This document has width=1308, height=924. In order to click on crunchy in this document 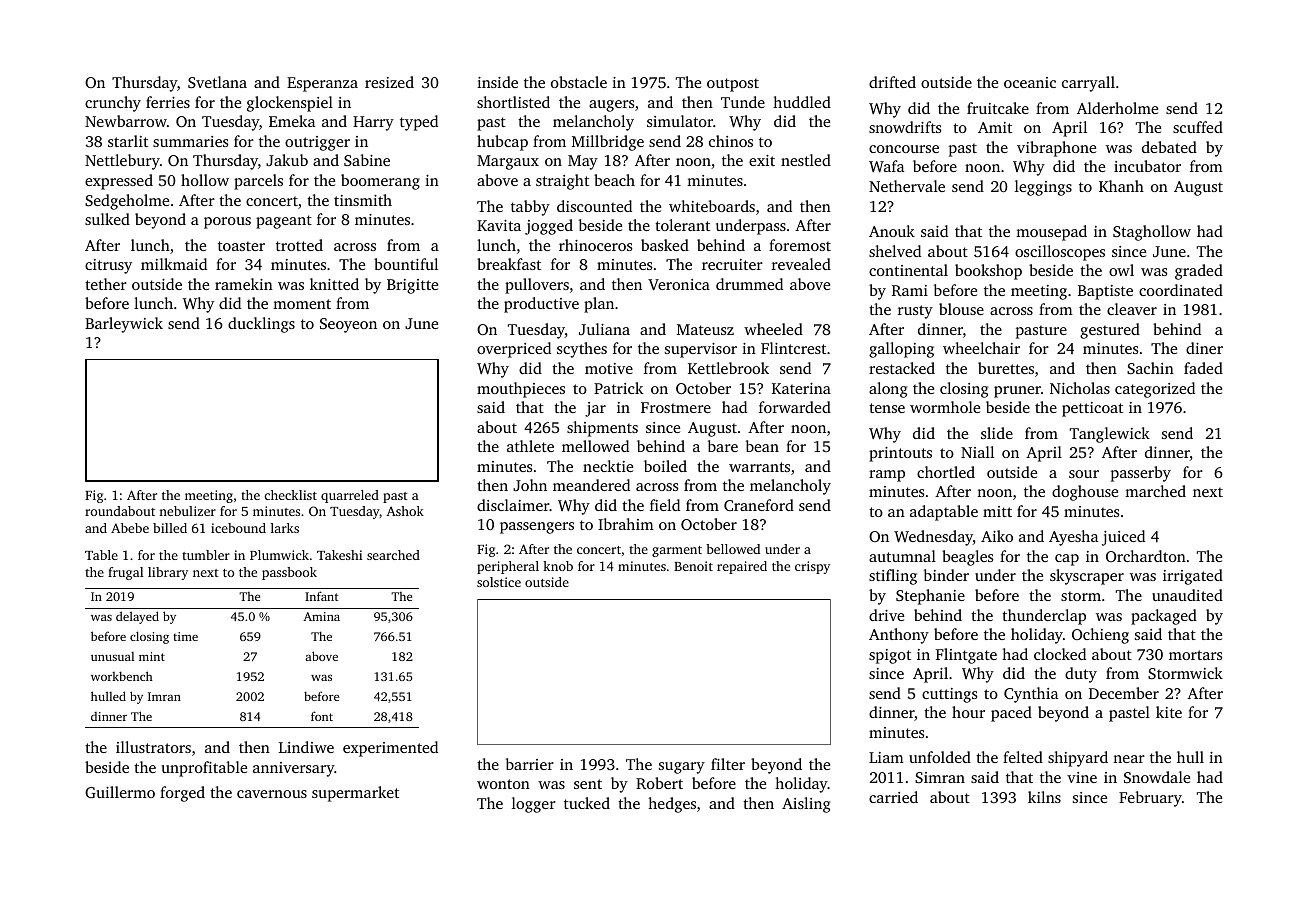, I will do `click(113, 104)`.
